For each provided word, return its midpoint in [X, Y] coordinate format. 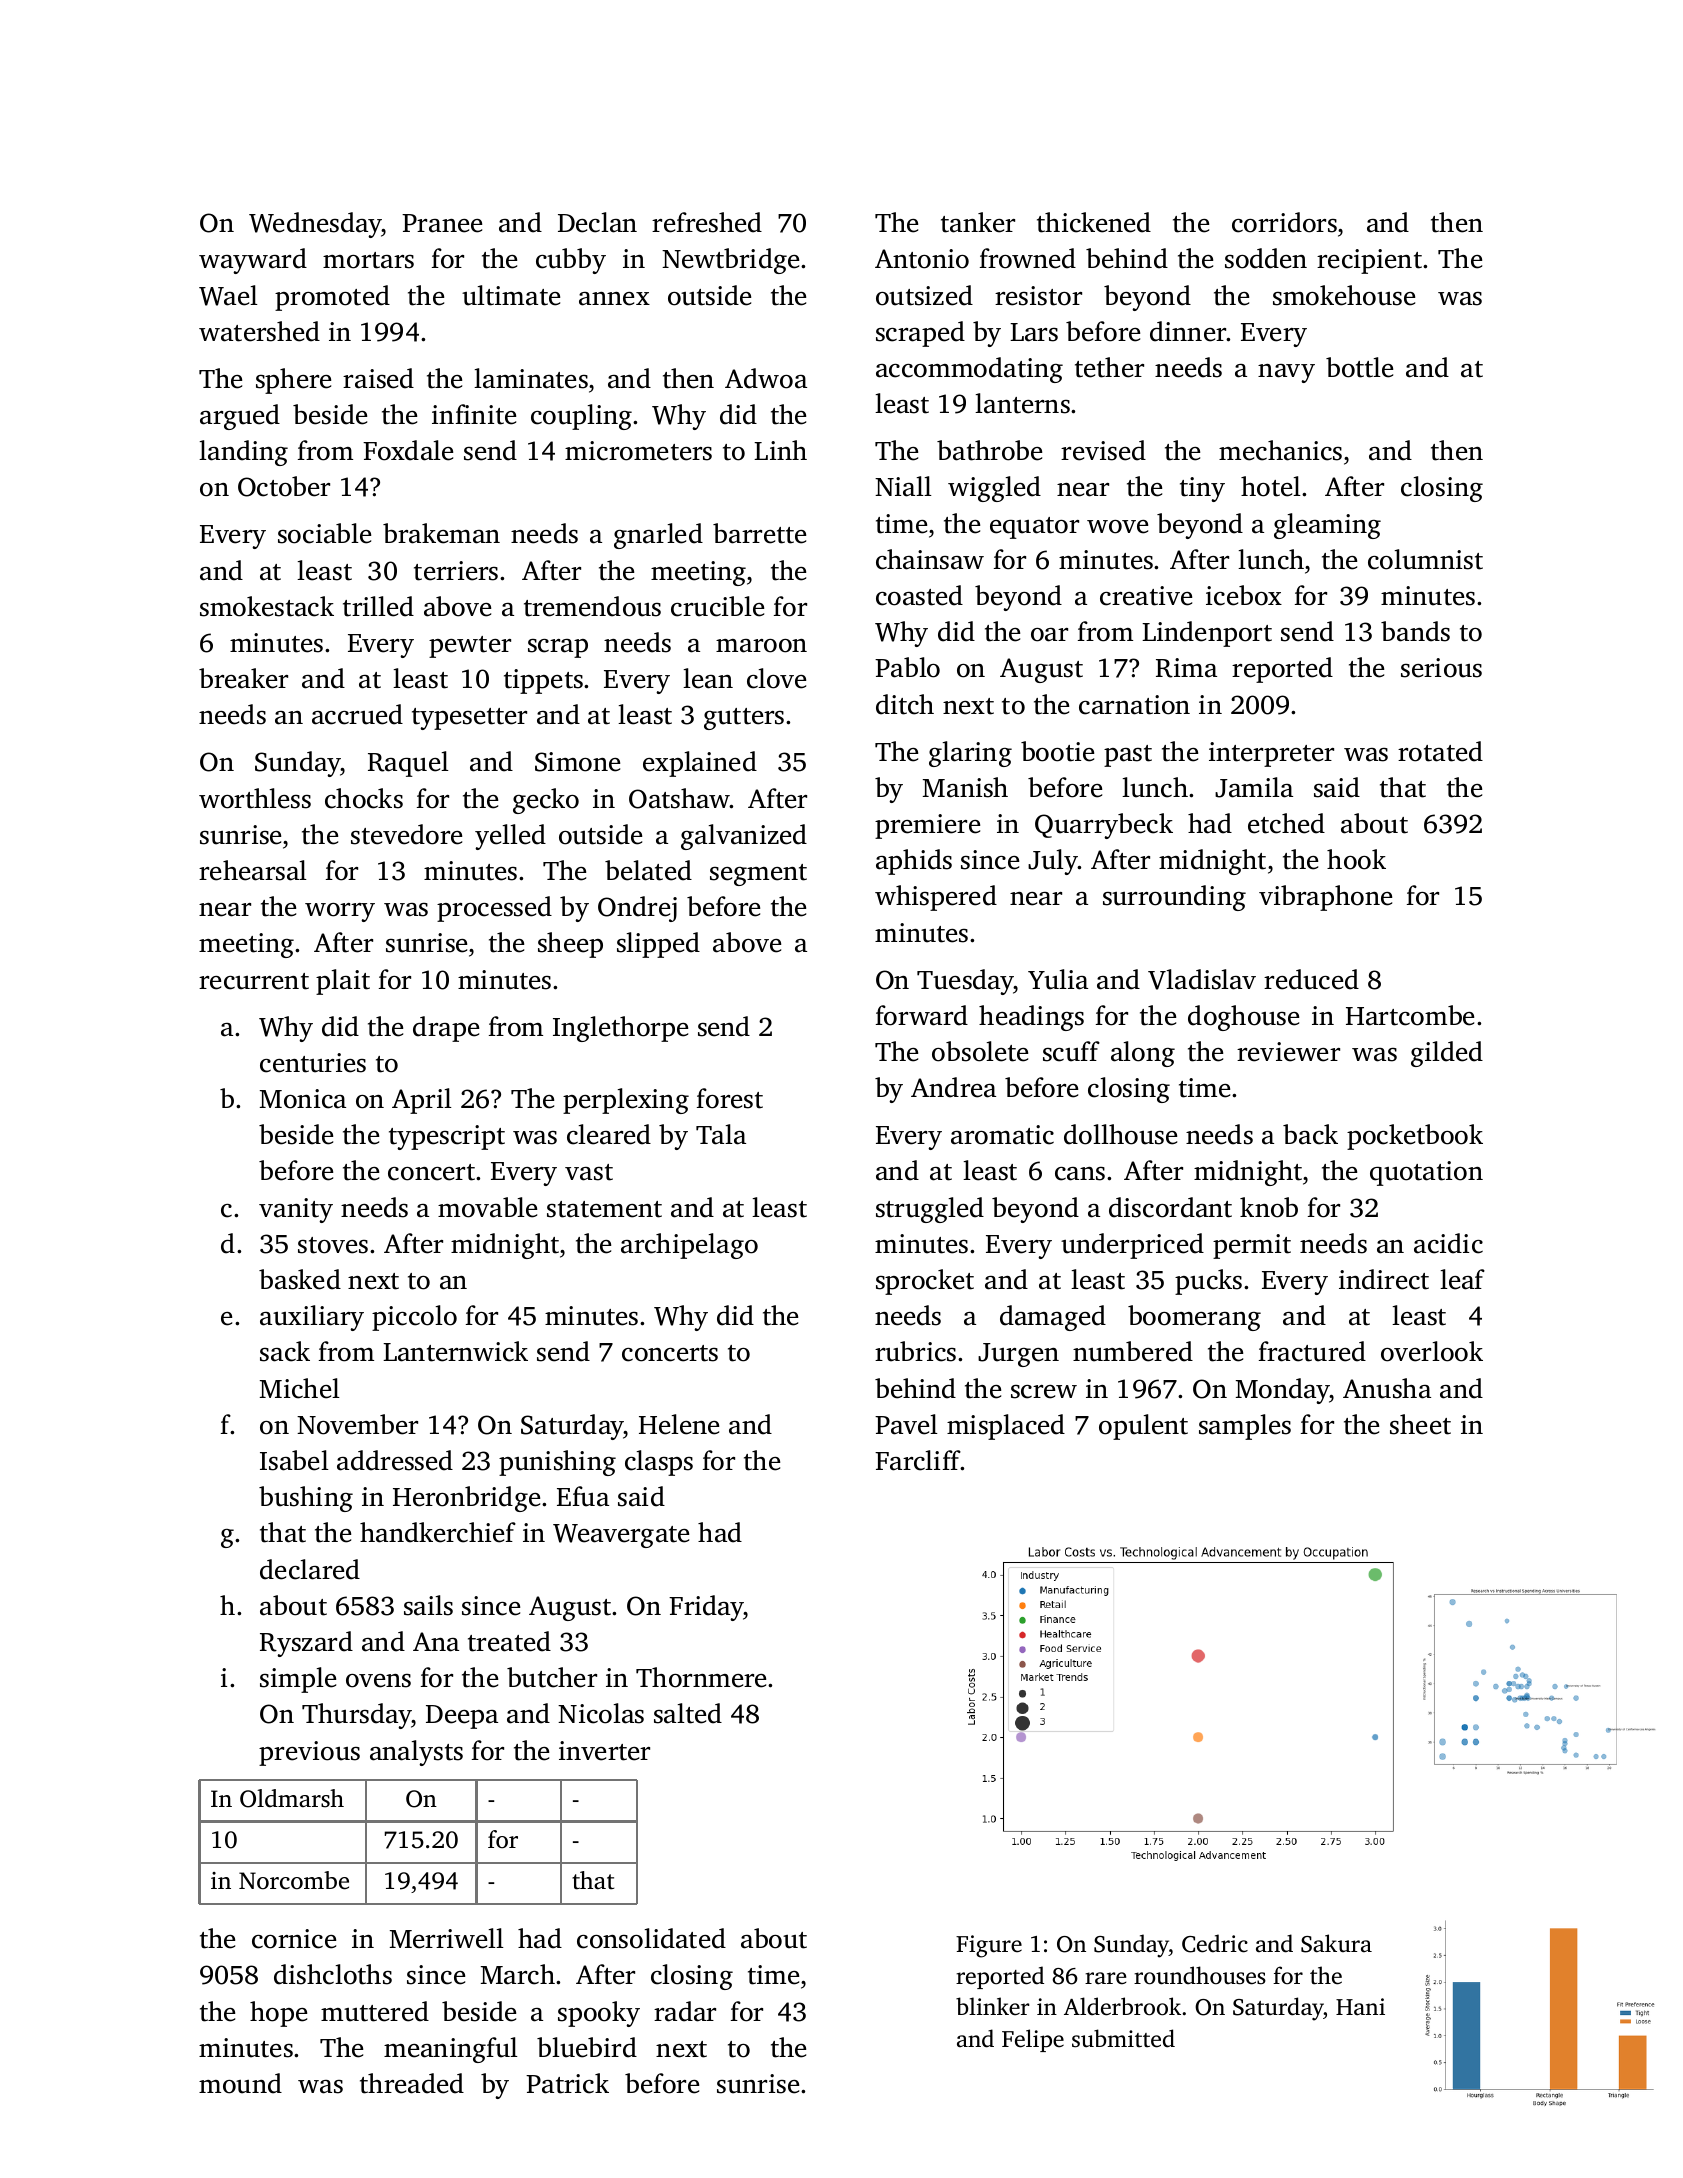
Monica [303, 1099]
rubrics [915, 1351]
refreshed [707, 222]
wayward [253, 261]
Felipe [1033, 2040]
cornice [294, 1939]
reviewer [1288, 1052]
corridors [1284, 222]
